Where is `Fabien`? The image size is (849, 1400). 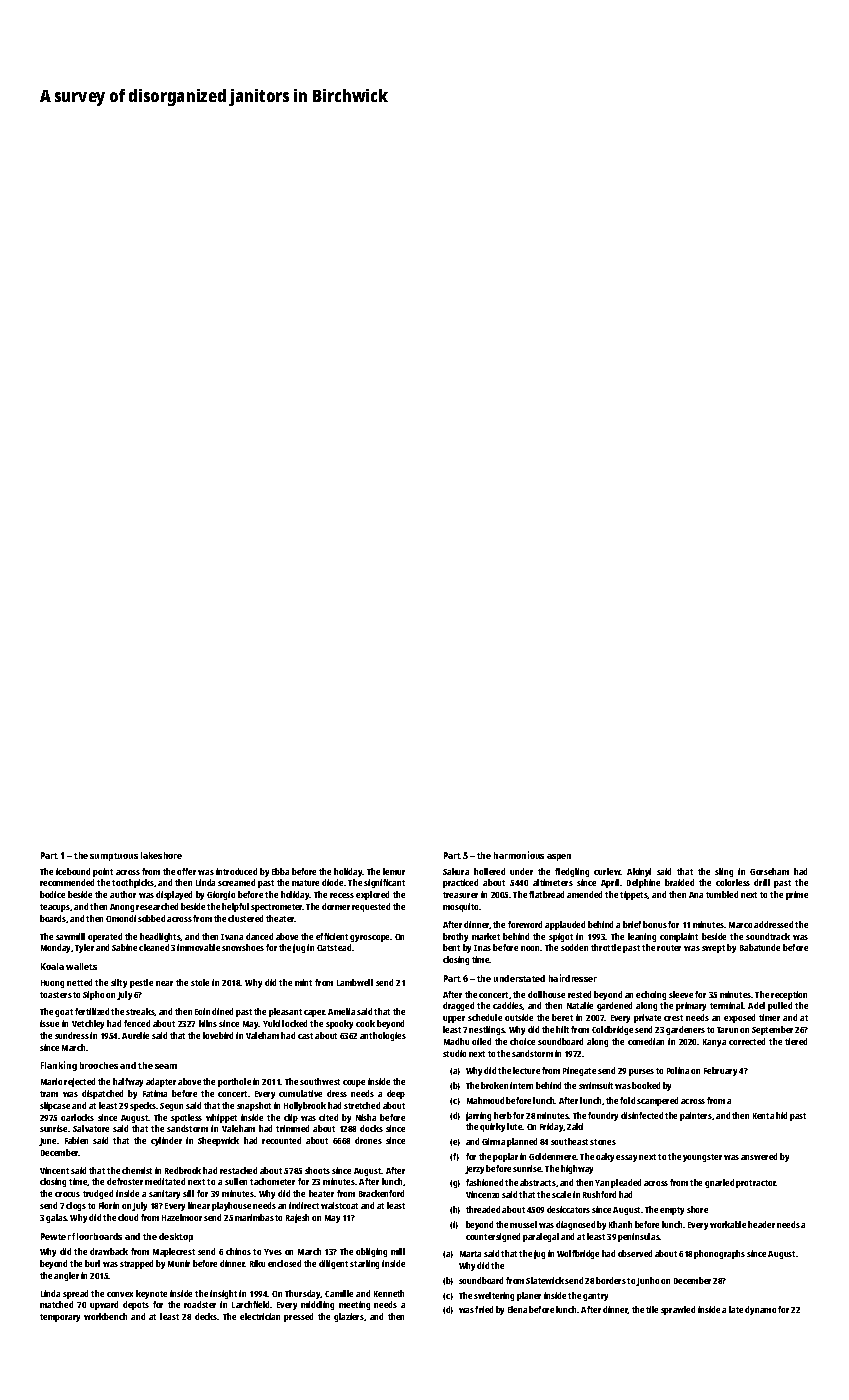
Fabien is located at coordinates (76, 1140).
